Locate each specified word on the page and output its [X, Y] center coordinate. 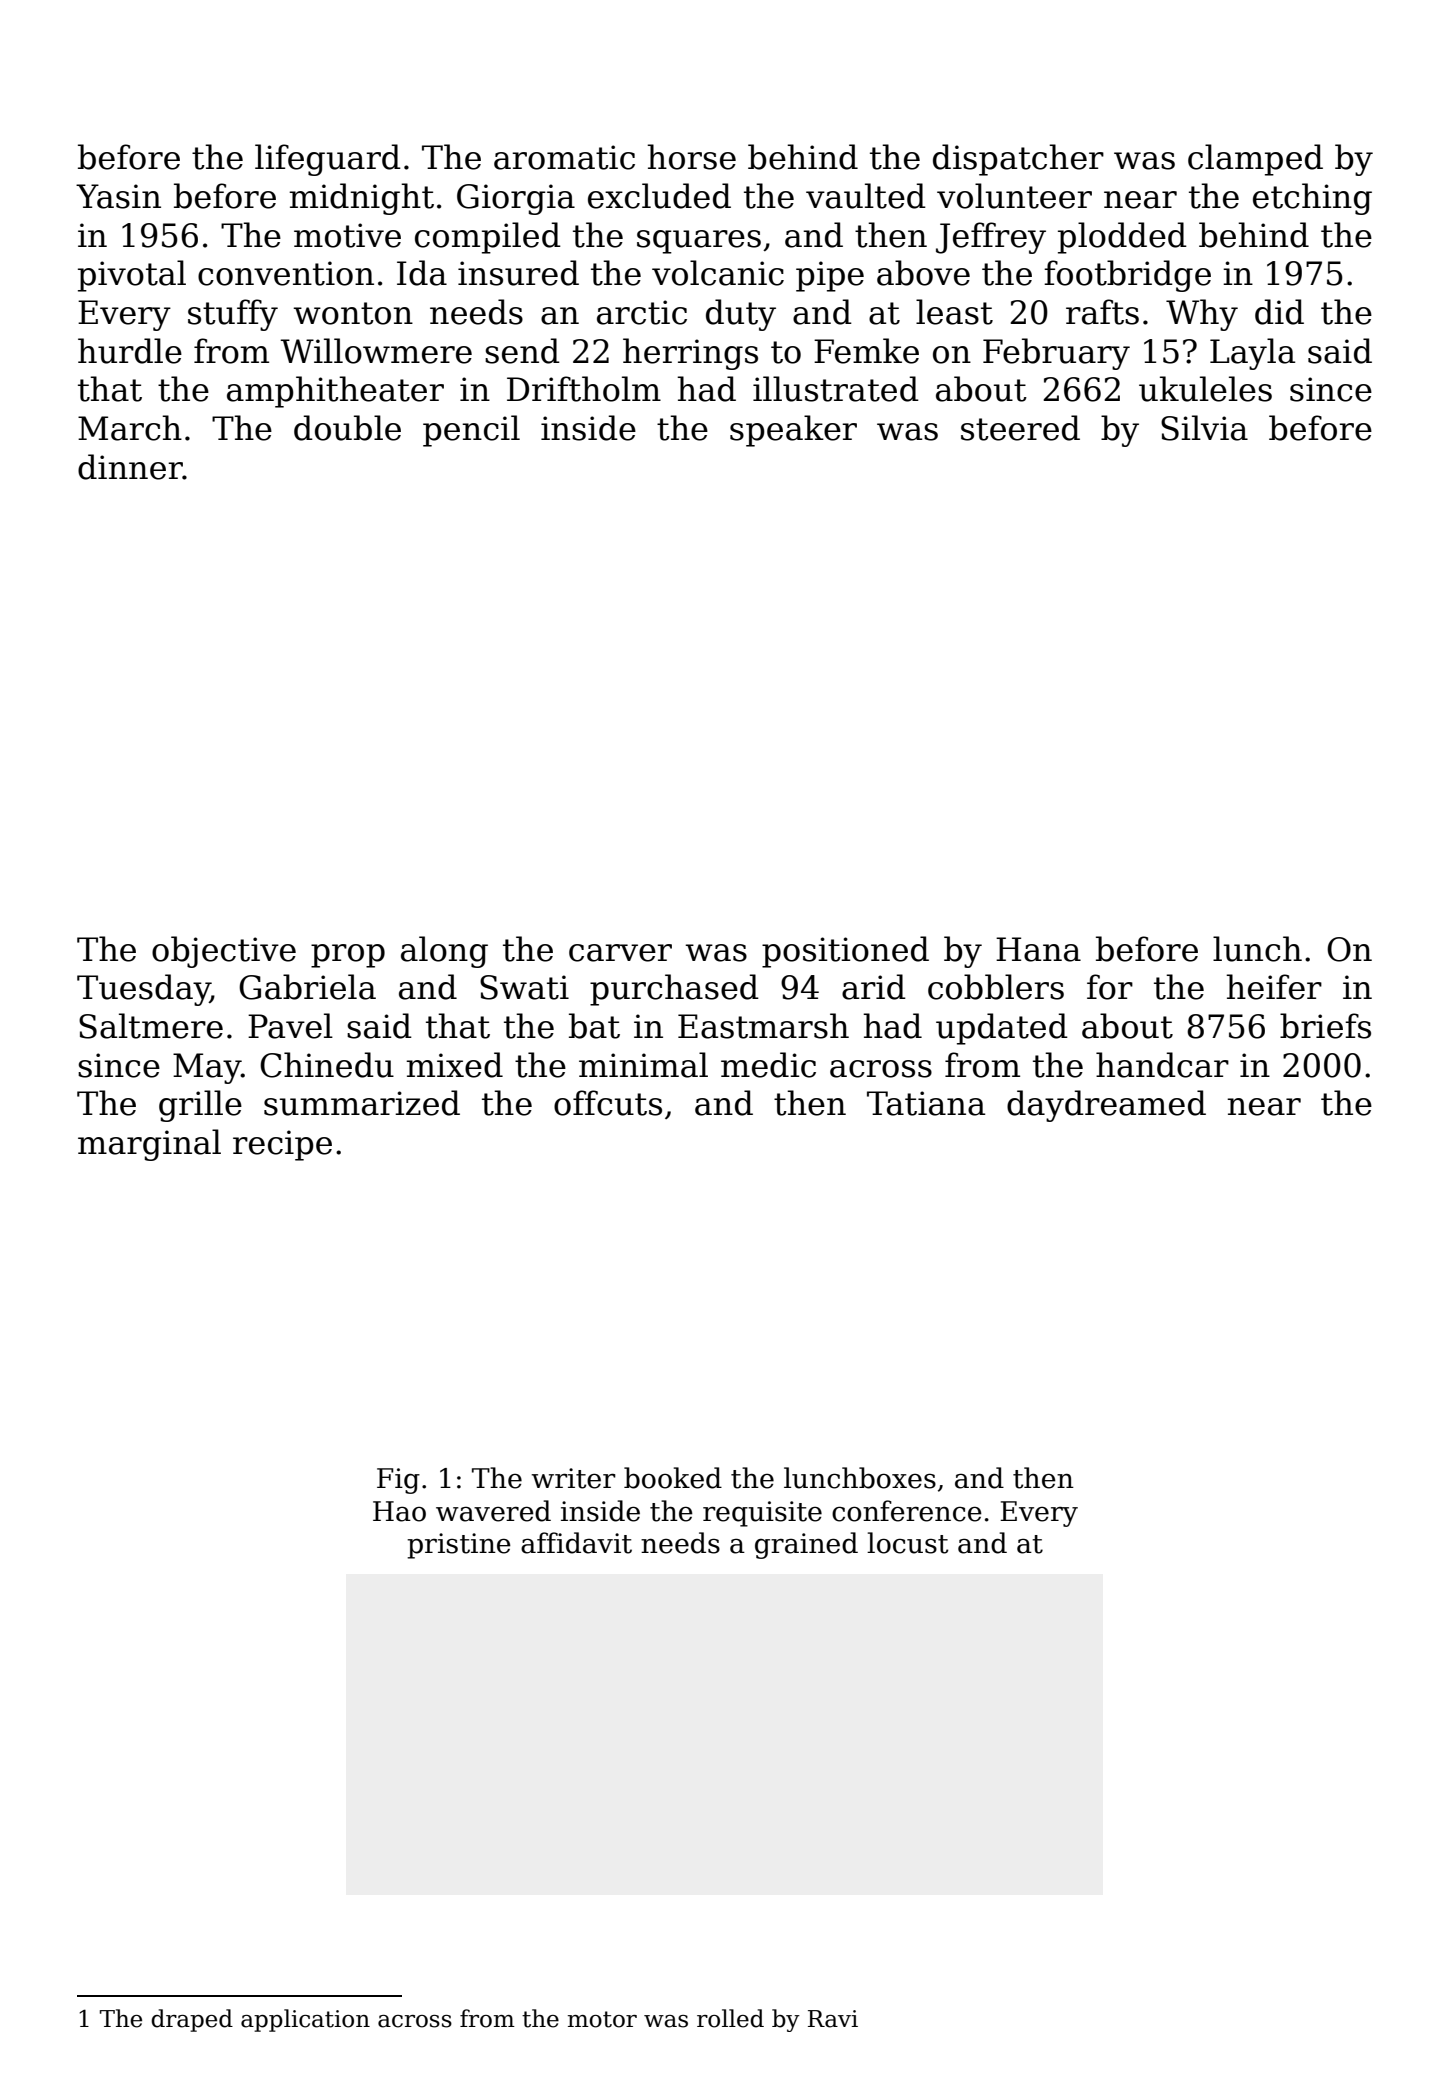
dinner [130, 467]
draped [192, 2020]
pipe [830, 276]
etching [1312, 199]
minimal [643, 1065]
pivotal [132, 276]
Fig [398, 1481]
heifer [1274, 987]
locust [907, 1543]
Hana [1038, 949]
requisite [762, 1514]
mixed [454, 1065]
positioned [845, 952]
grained [806, 1545]
